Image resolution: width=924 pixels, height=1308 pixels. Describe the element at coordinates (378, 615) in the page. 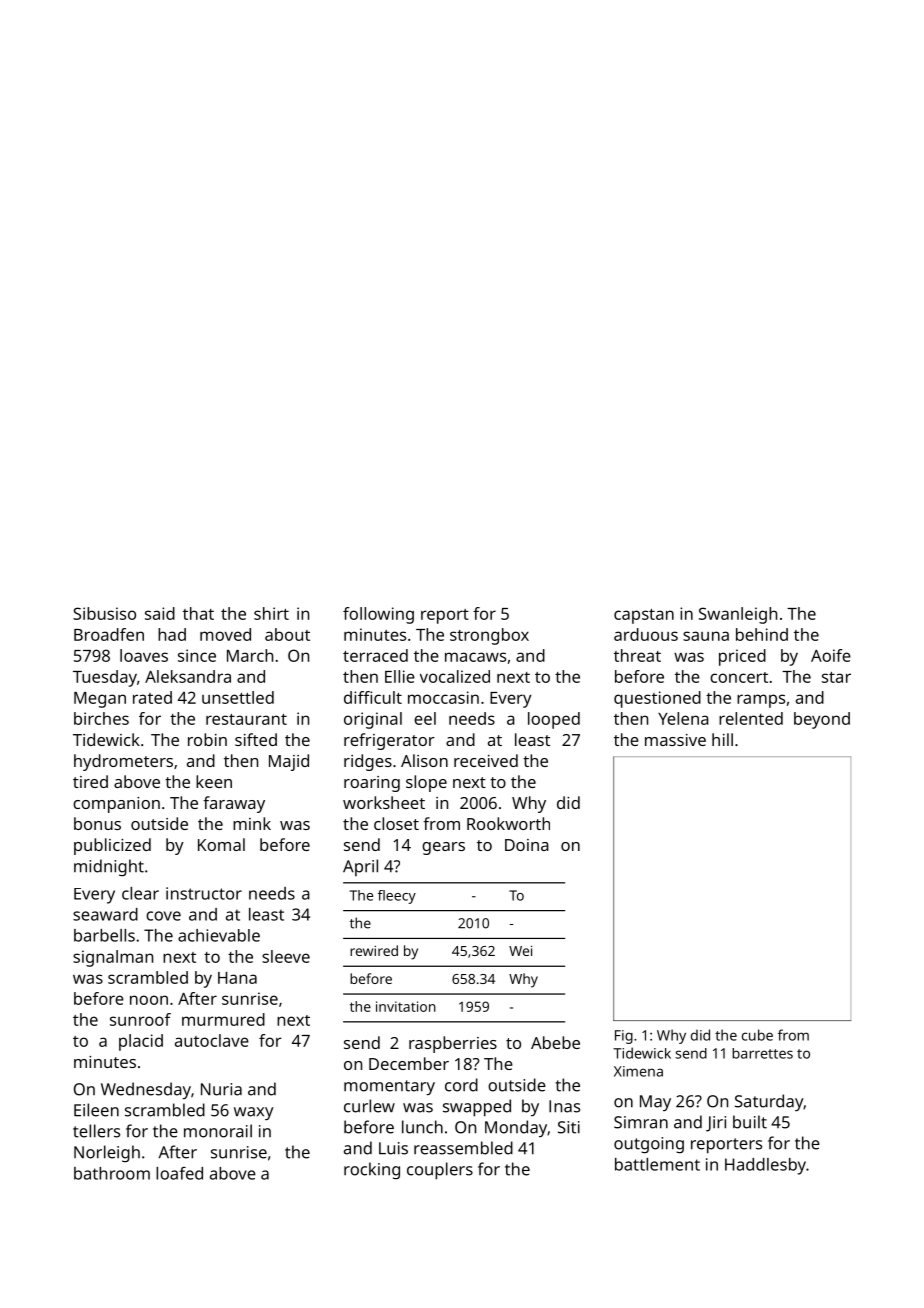

I see `following` at that location.
